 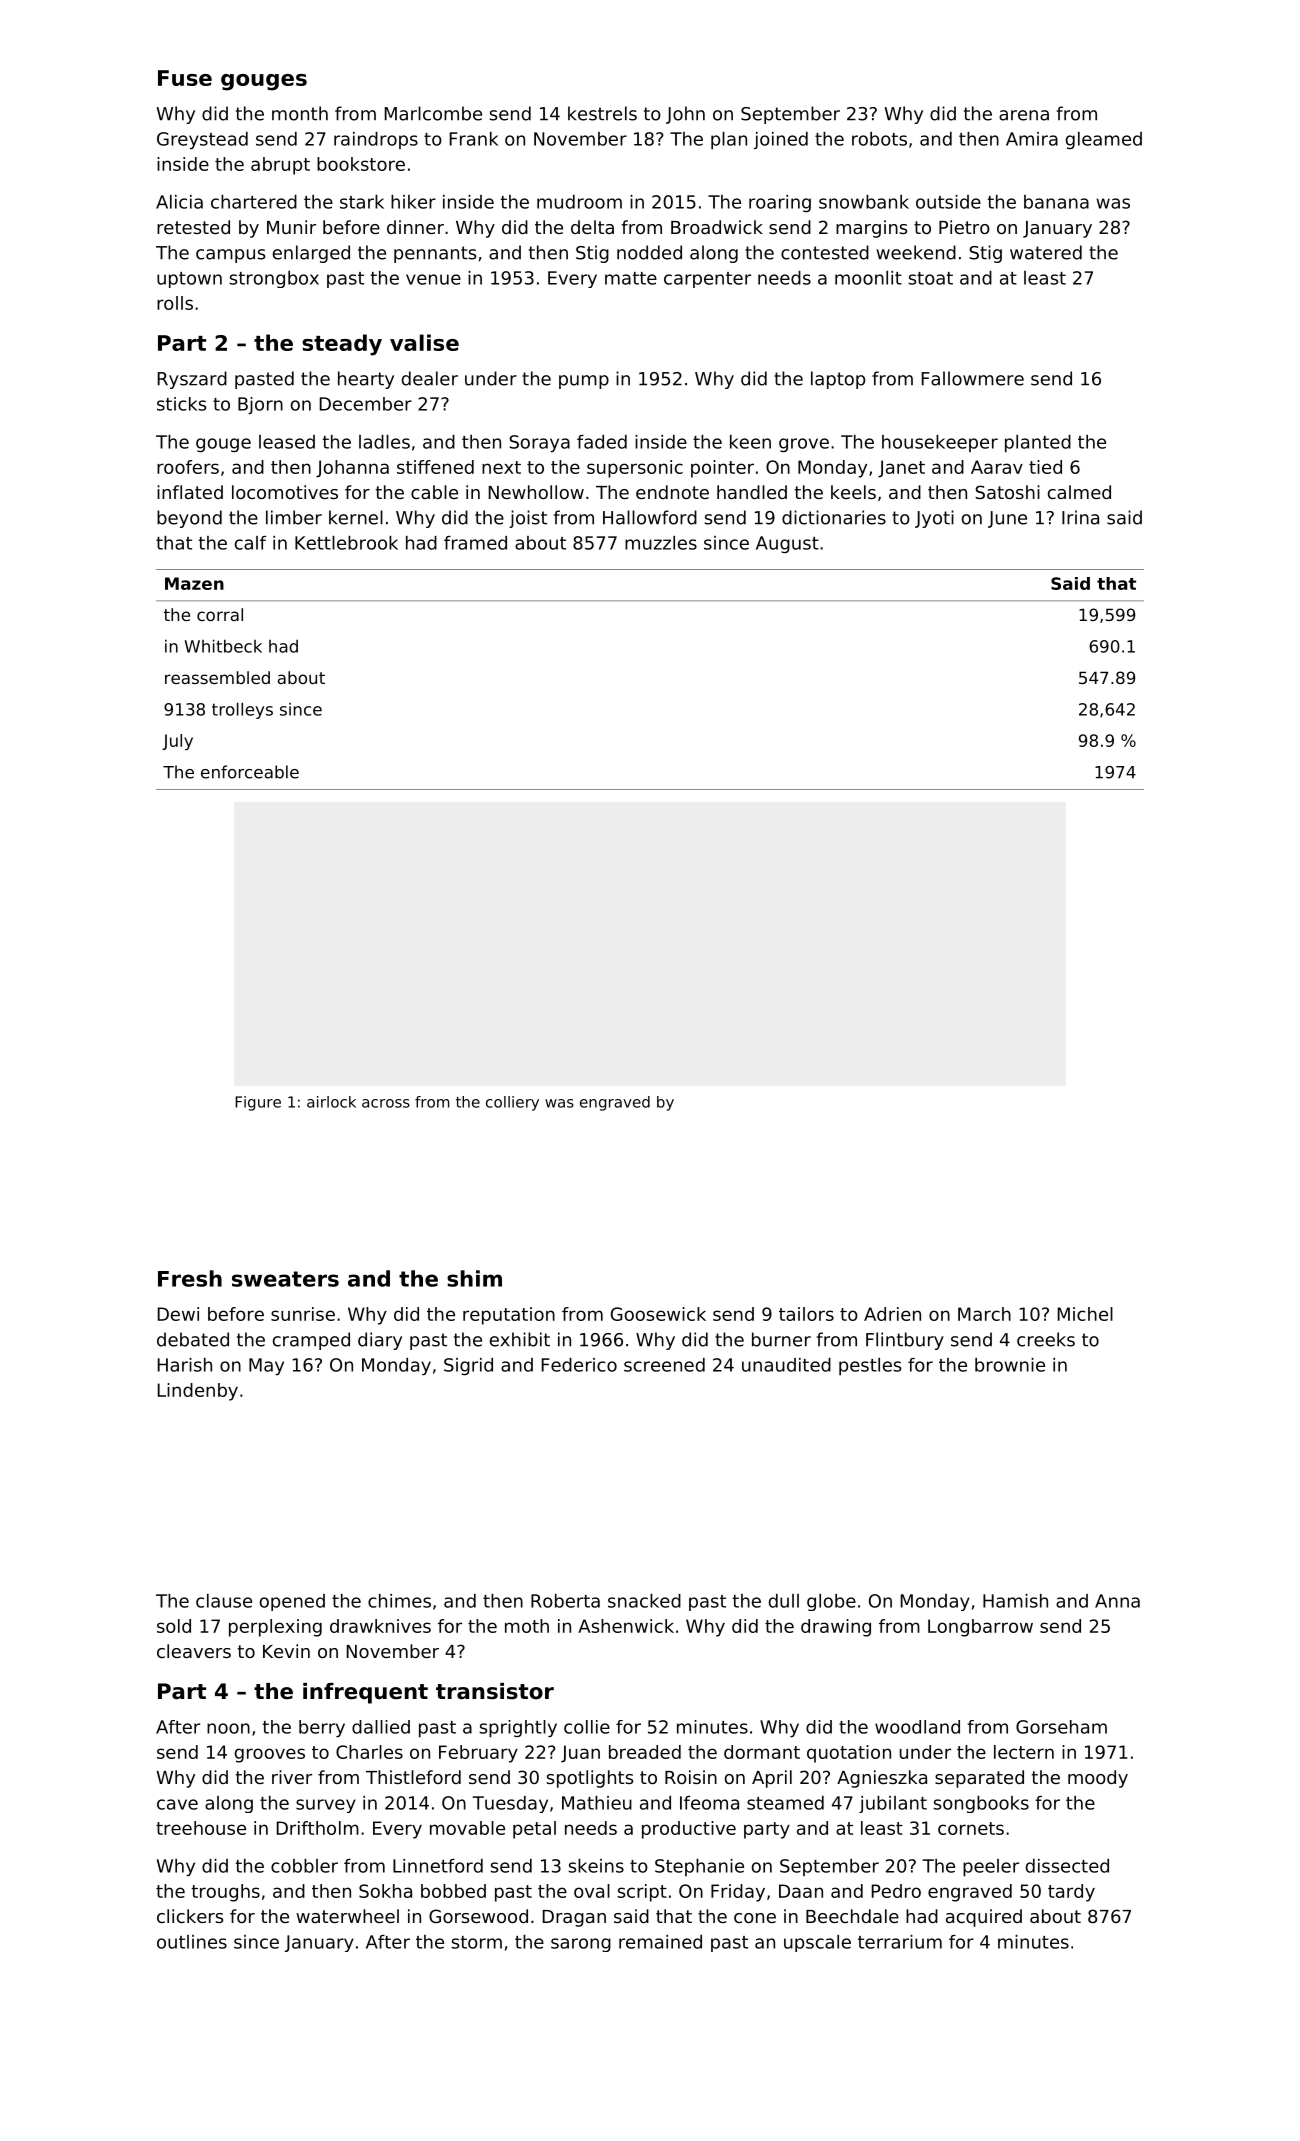 What do you see at coordinates (658, 1314) in the screenshot?
I see `Goosewick` at bounding box center [658, 1314].
